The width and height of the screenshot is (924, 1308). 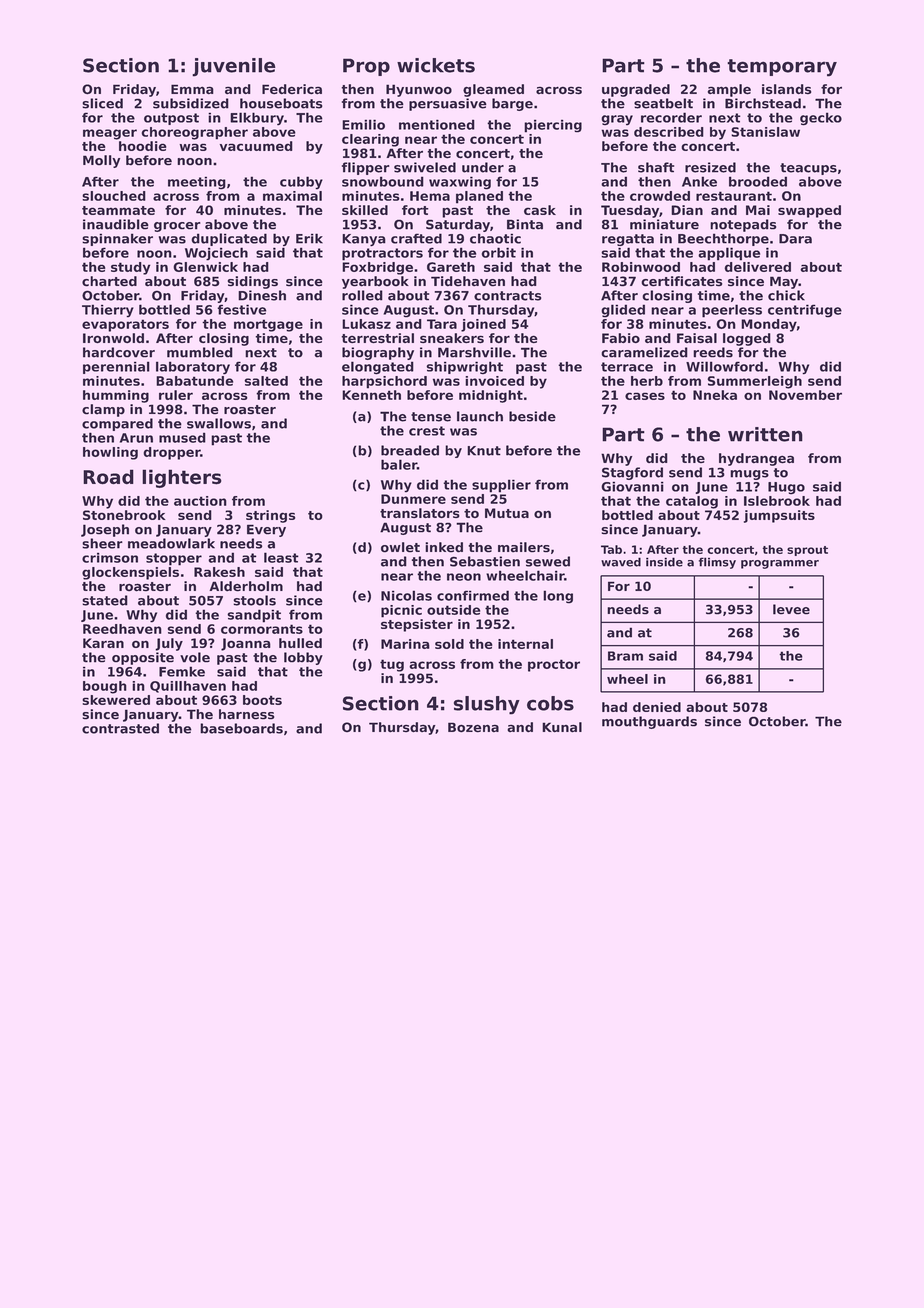 What do you see at coordinates (453, 610) in the screenshot?
I see `outside` at bounding box center [453, 610].
